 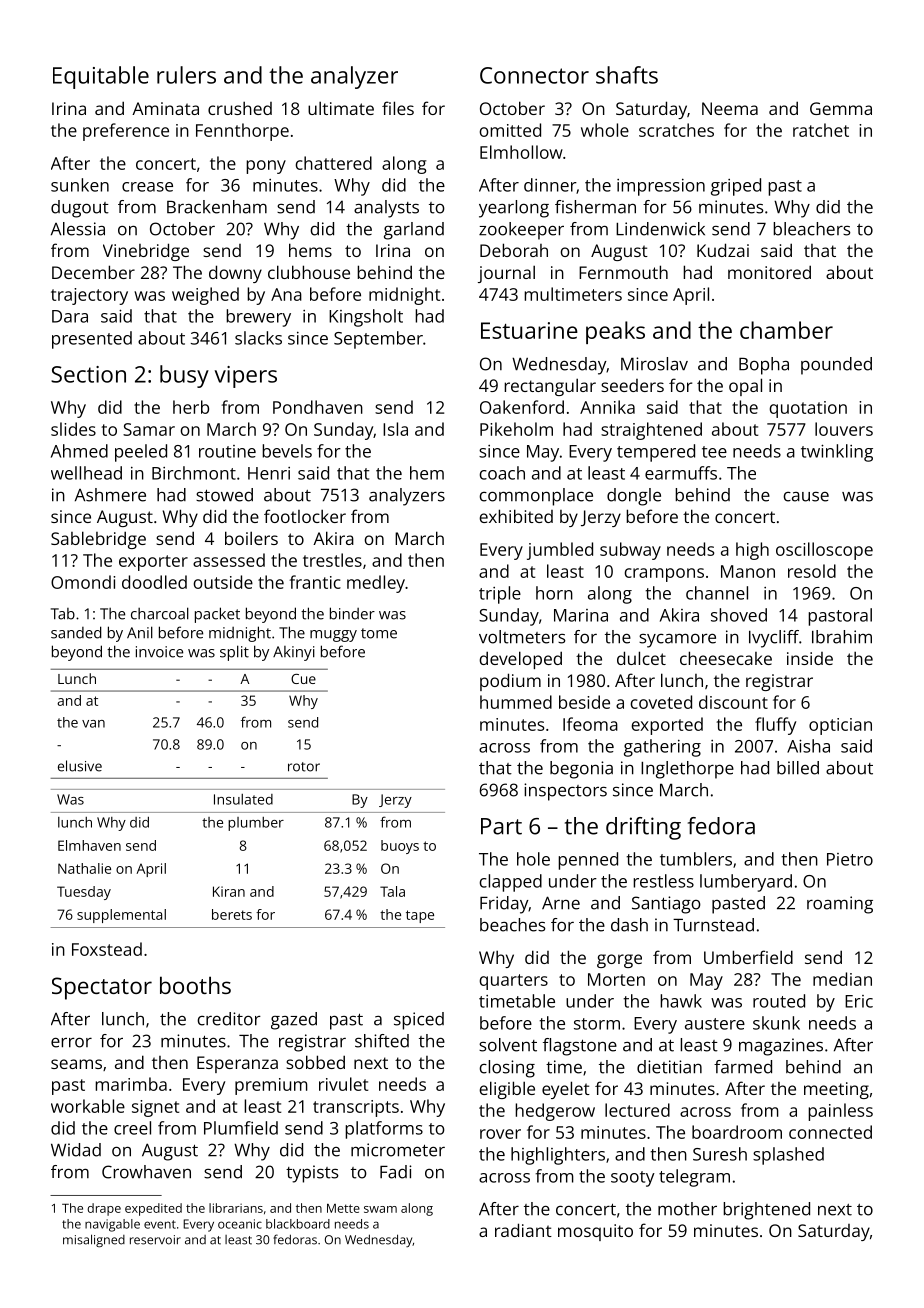 I want to click on files, so click(x=398, y=108).
